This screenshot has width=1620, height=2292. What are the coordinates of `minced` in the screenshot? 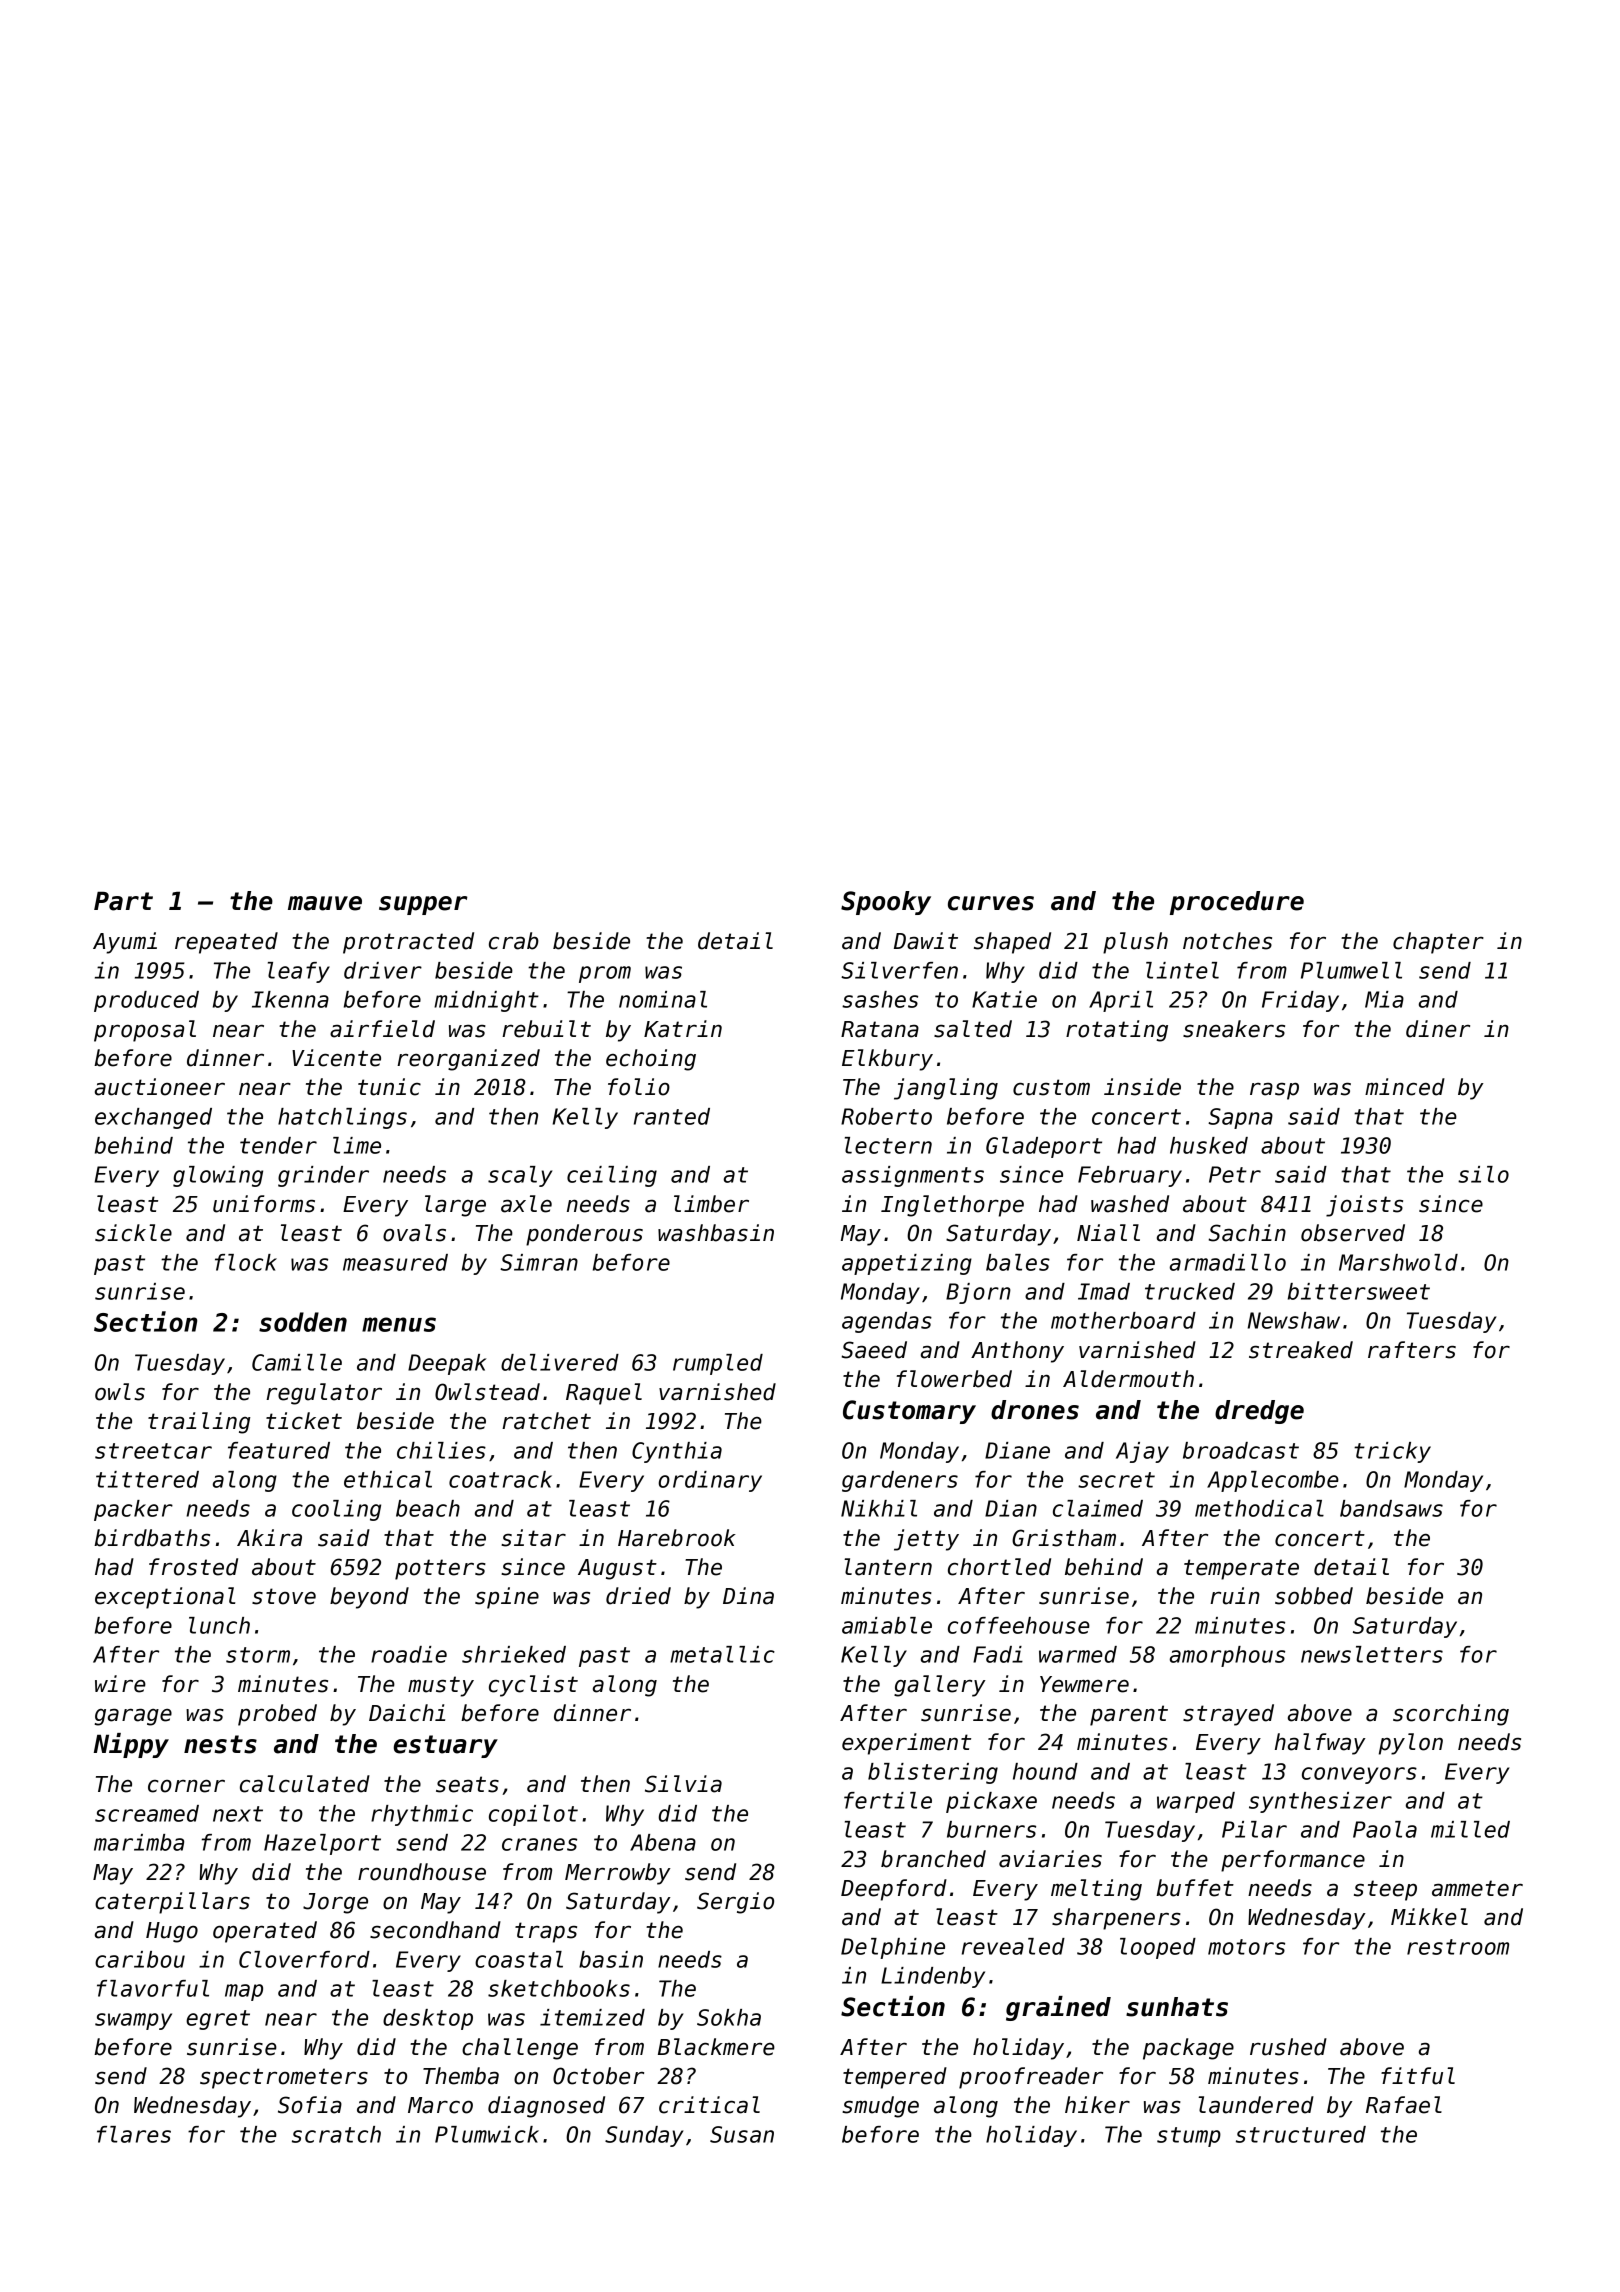 It's located at (1405, 1087).
